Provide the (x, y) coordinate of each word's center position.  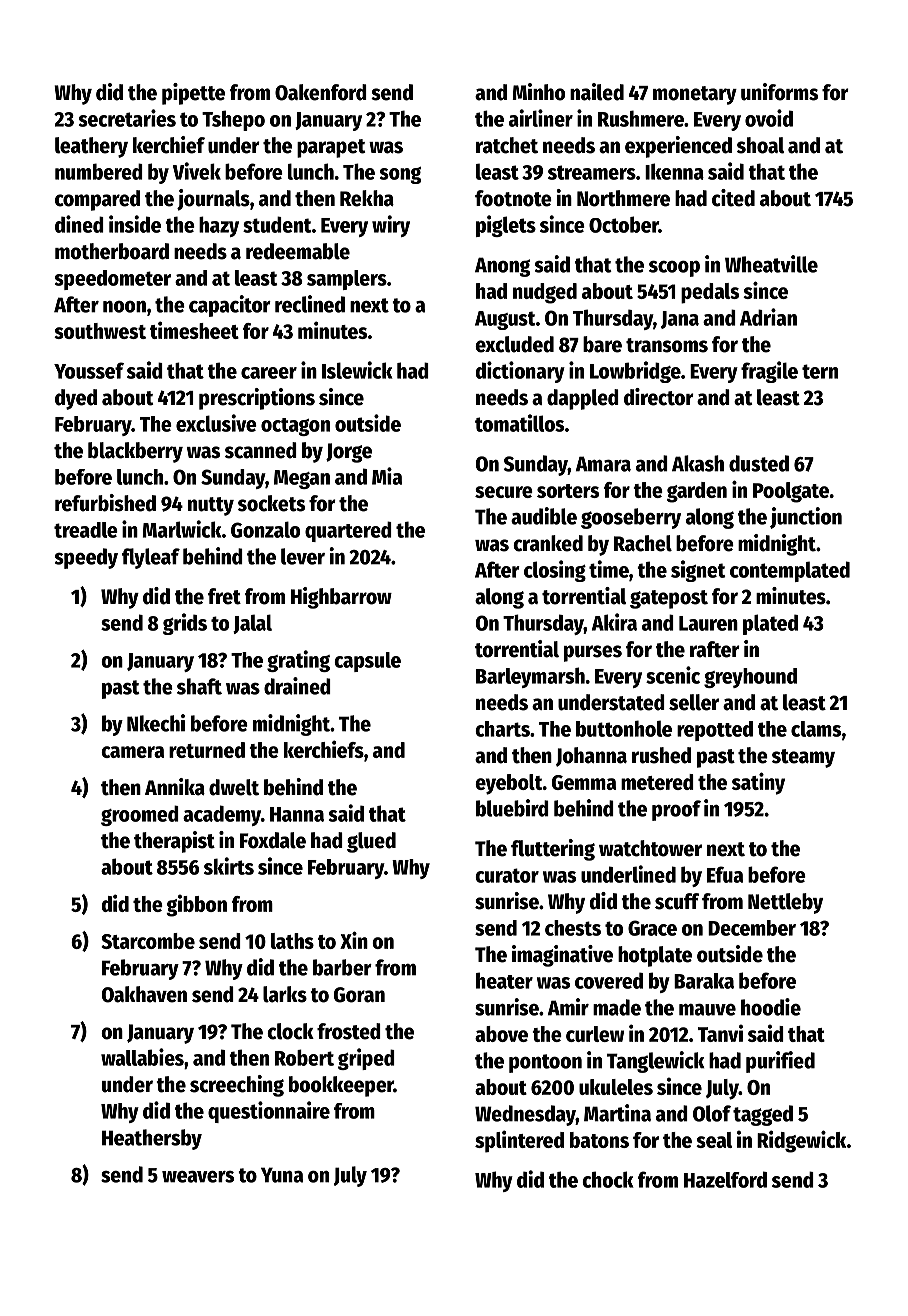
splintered (519, 1141)
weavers (198, 1177)
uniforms (779, 92)
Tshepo (233, 120)
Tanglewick (656, 1062)
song (400, 175)
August (505, 320)
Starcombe (148, 941)
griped (366, 1059)
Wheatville (771, 264)
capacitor (230, 306)
